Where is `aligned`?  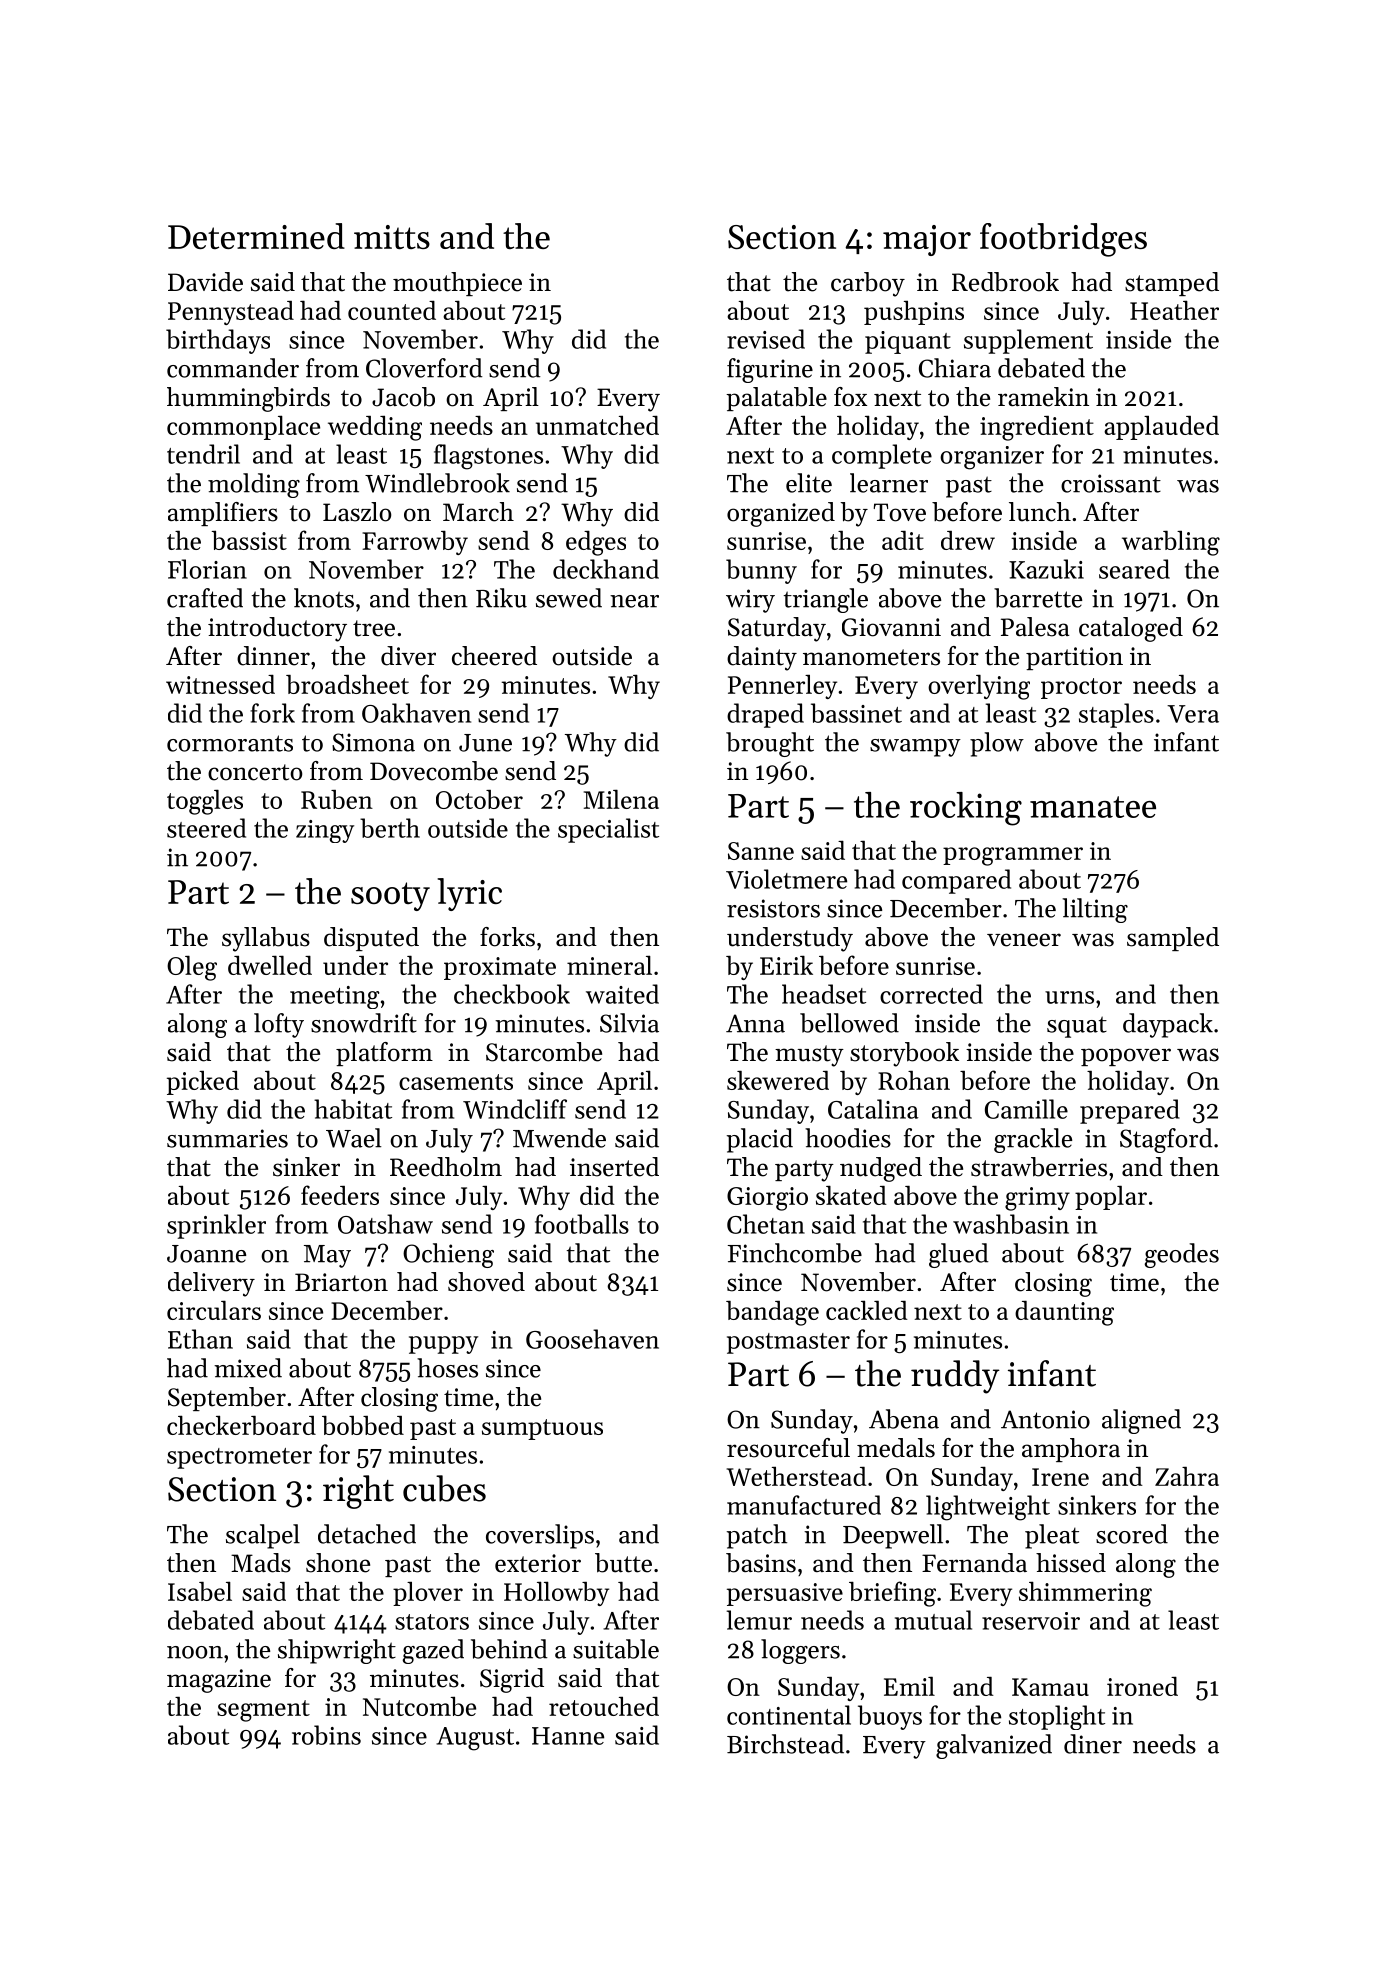 aligned is located at coordinates (1141, 1421).
